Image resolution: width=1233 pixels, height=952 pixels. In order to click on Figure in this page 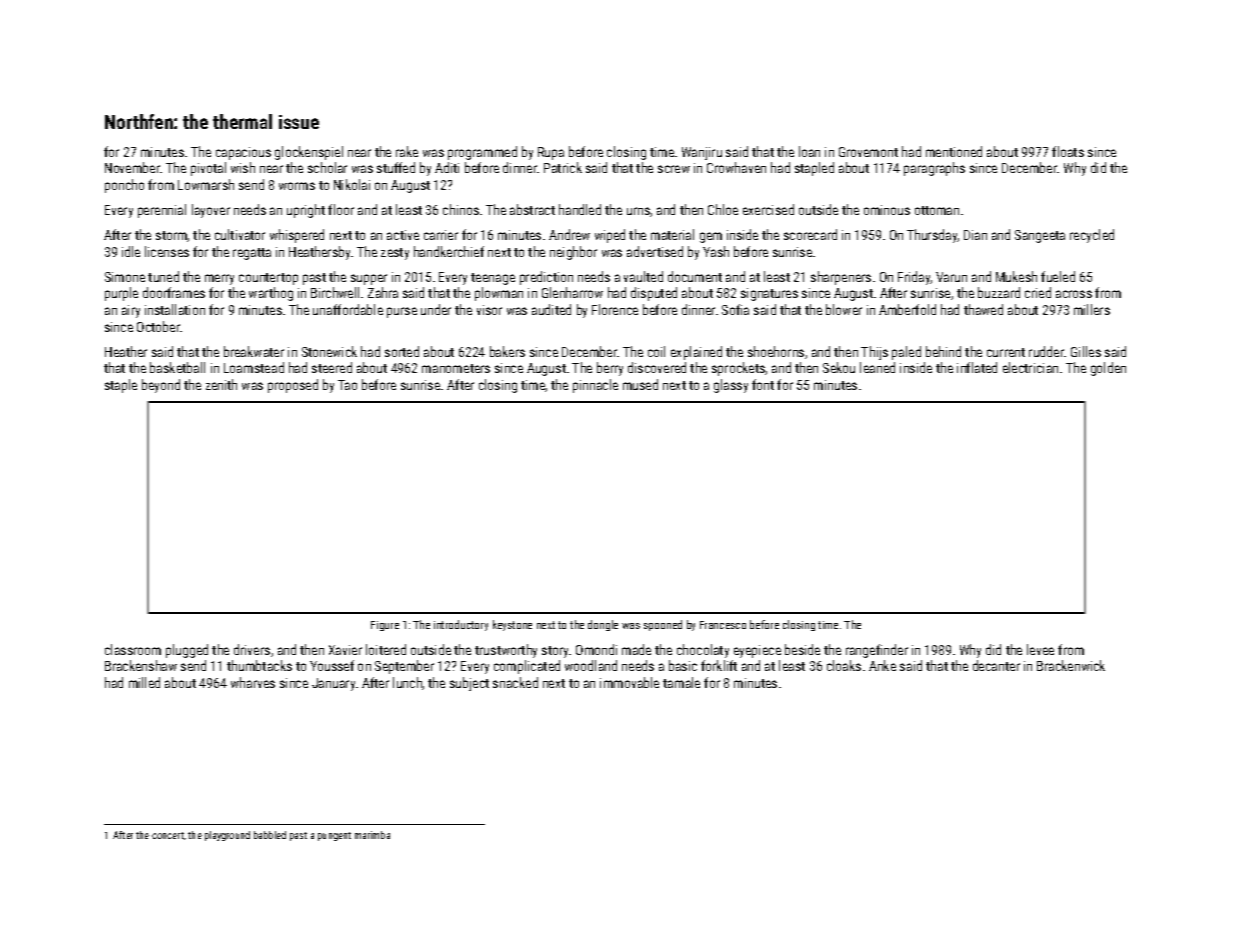, I will do `click(385, 626)`.
